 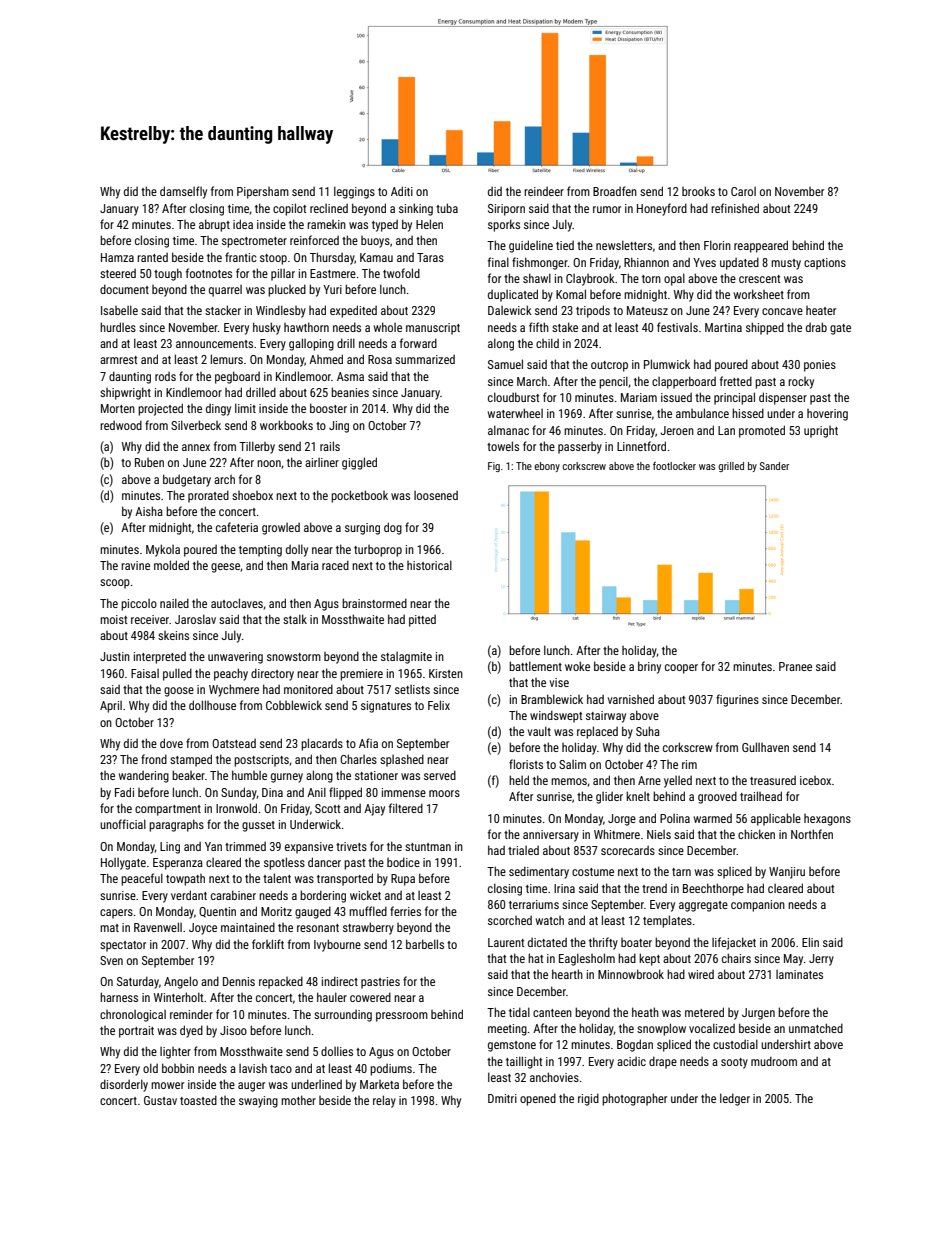 What do you see at coordinates (124, 792) in the image?
I see `Fadi` at bounding box center [124, 792].
